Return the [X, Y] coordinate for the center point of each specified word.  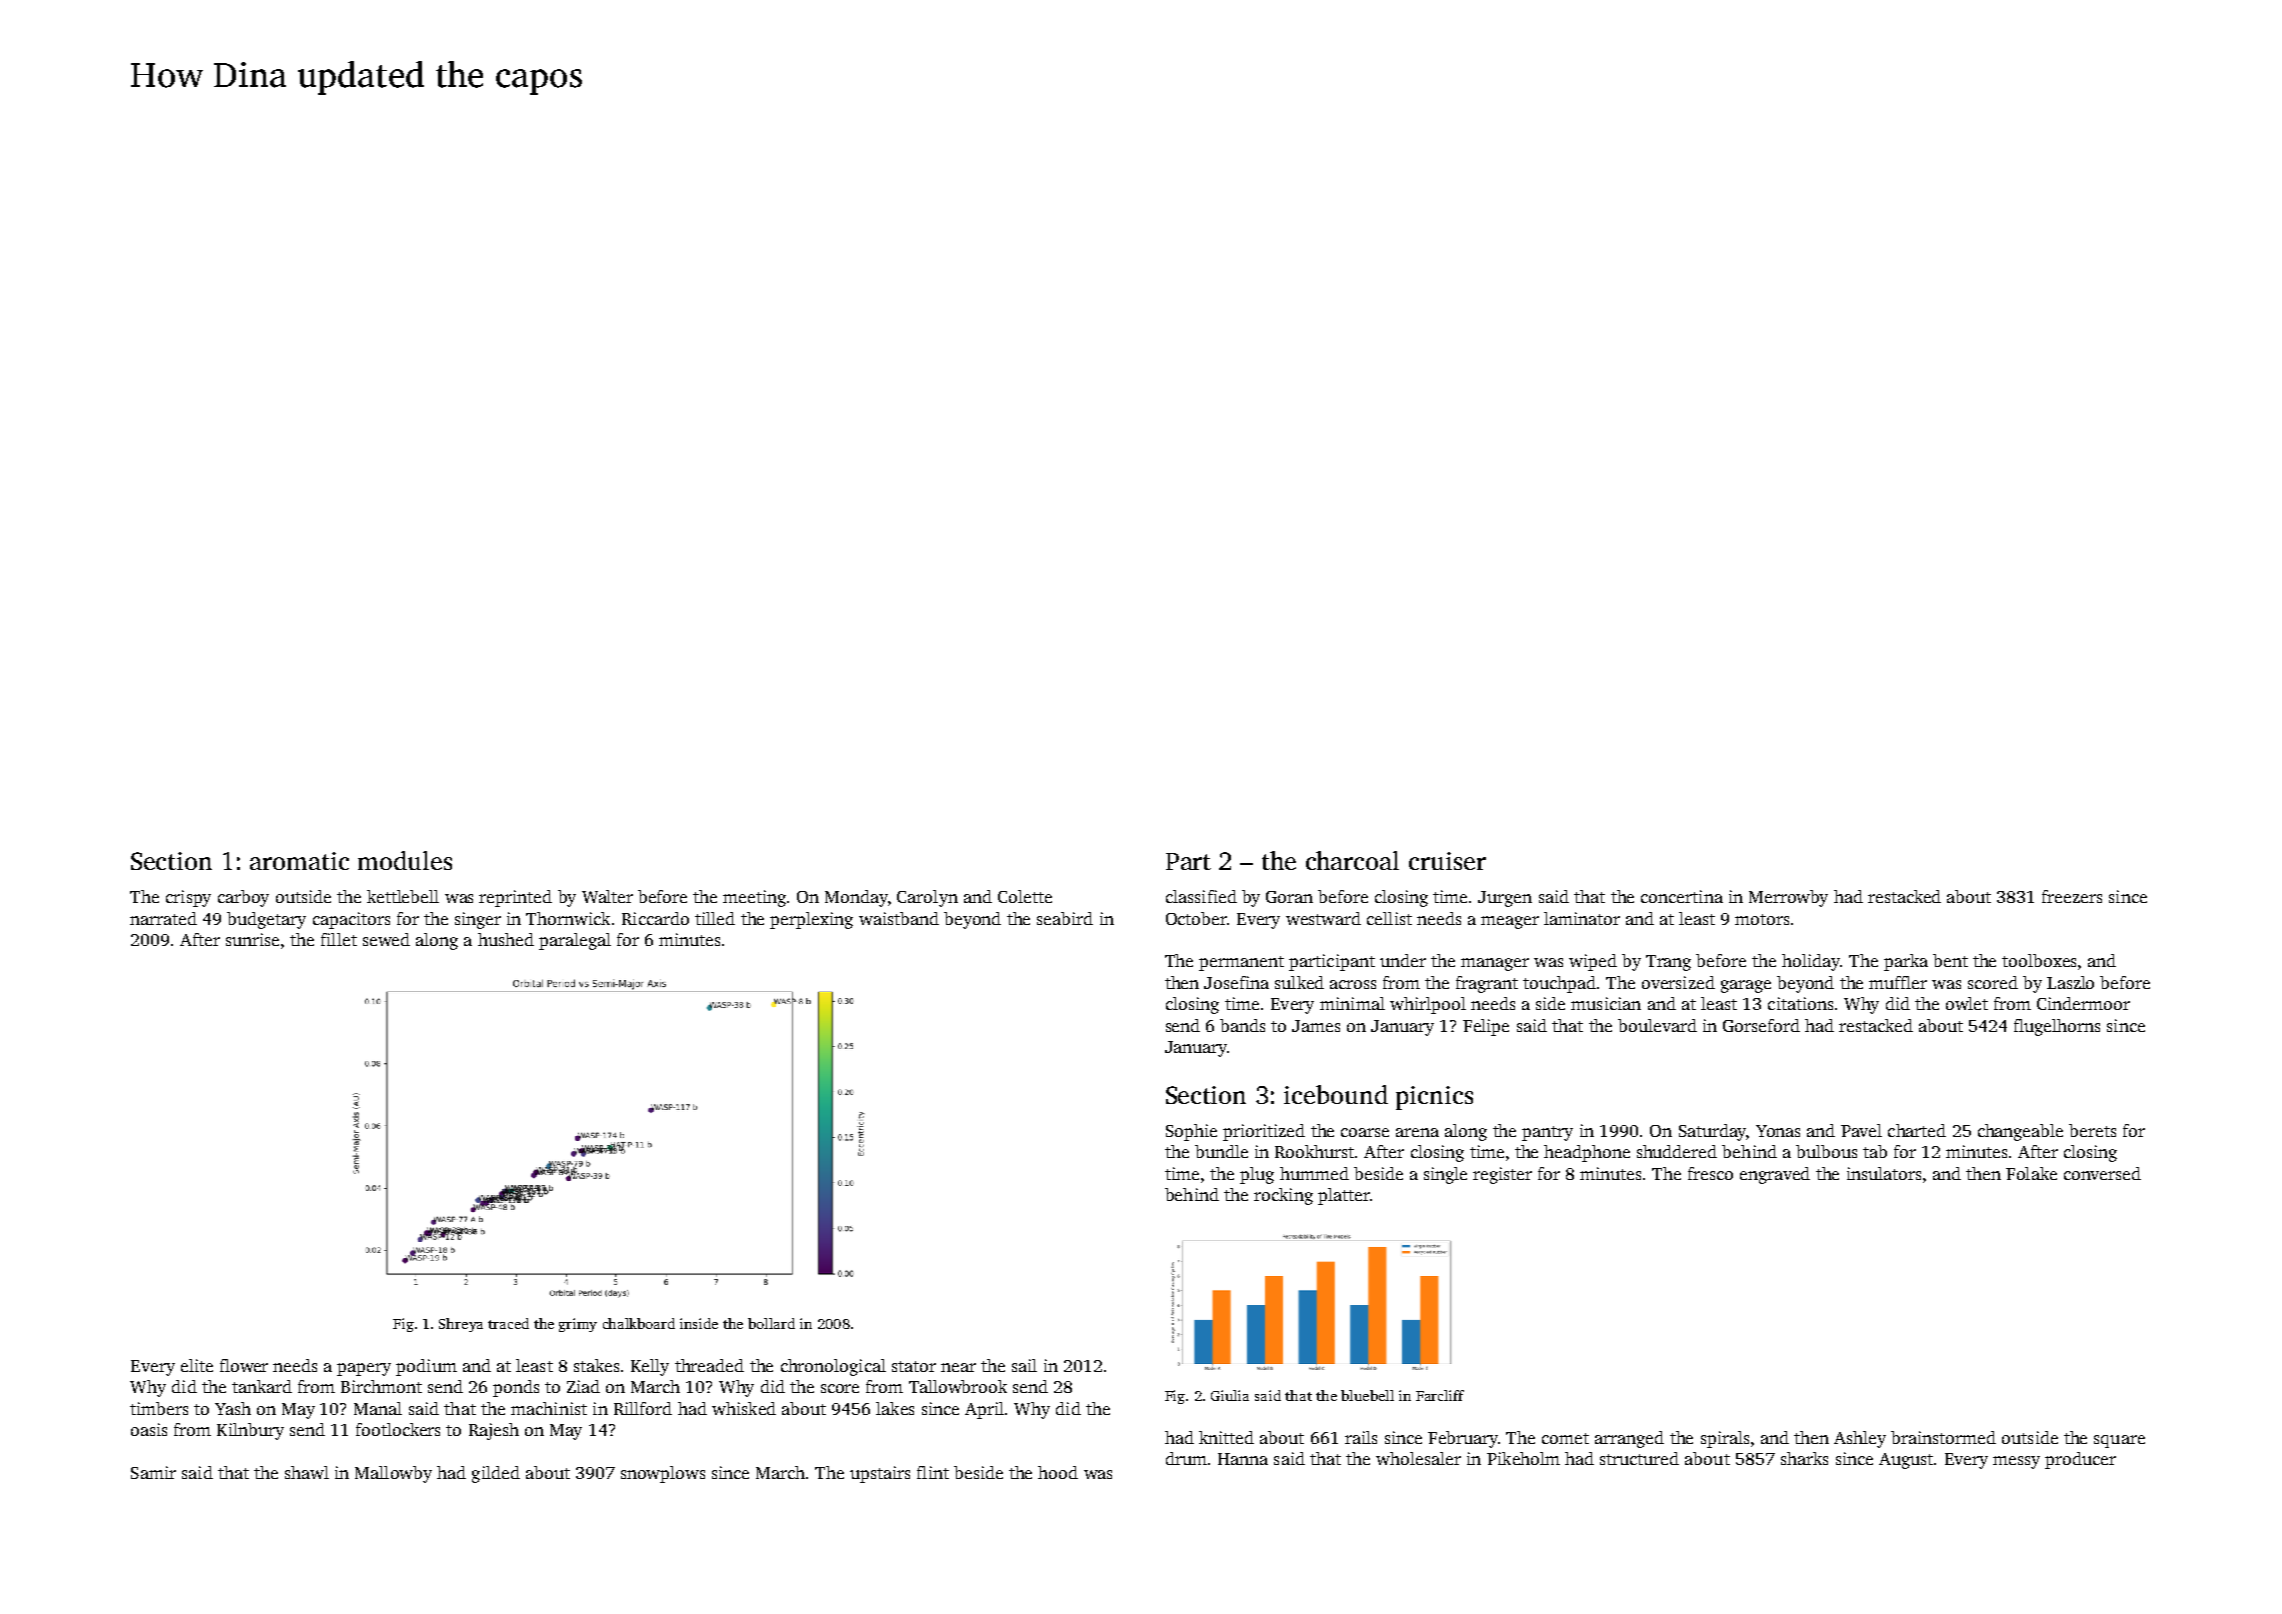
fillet [339, 939]
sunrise [252, 939]
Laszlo [2070, 982]
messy [2016, 1462]
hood [1058, 1472]
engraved [1775, 1175]
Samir [153, 1472]
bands [1242, 1025]
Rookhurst [1314, 1151]
